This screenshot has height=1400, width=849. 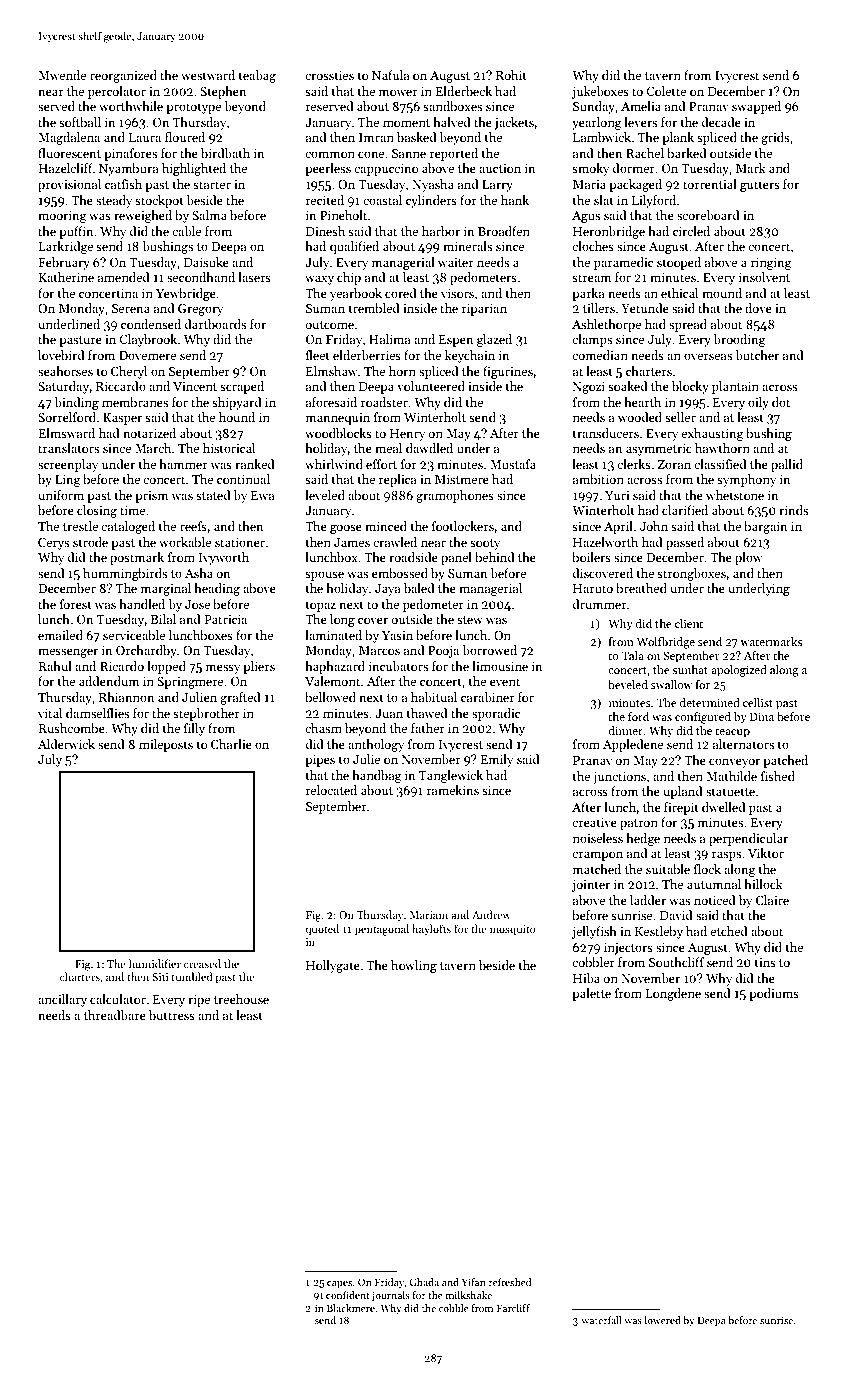 What do you see at coordinates (66, 168) in the screenshot?
I see `Hazelcliff` at bounding box center [66, 168].
